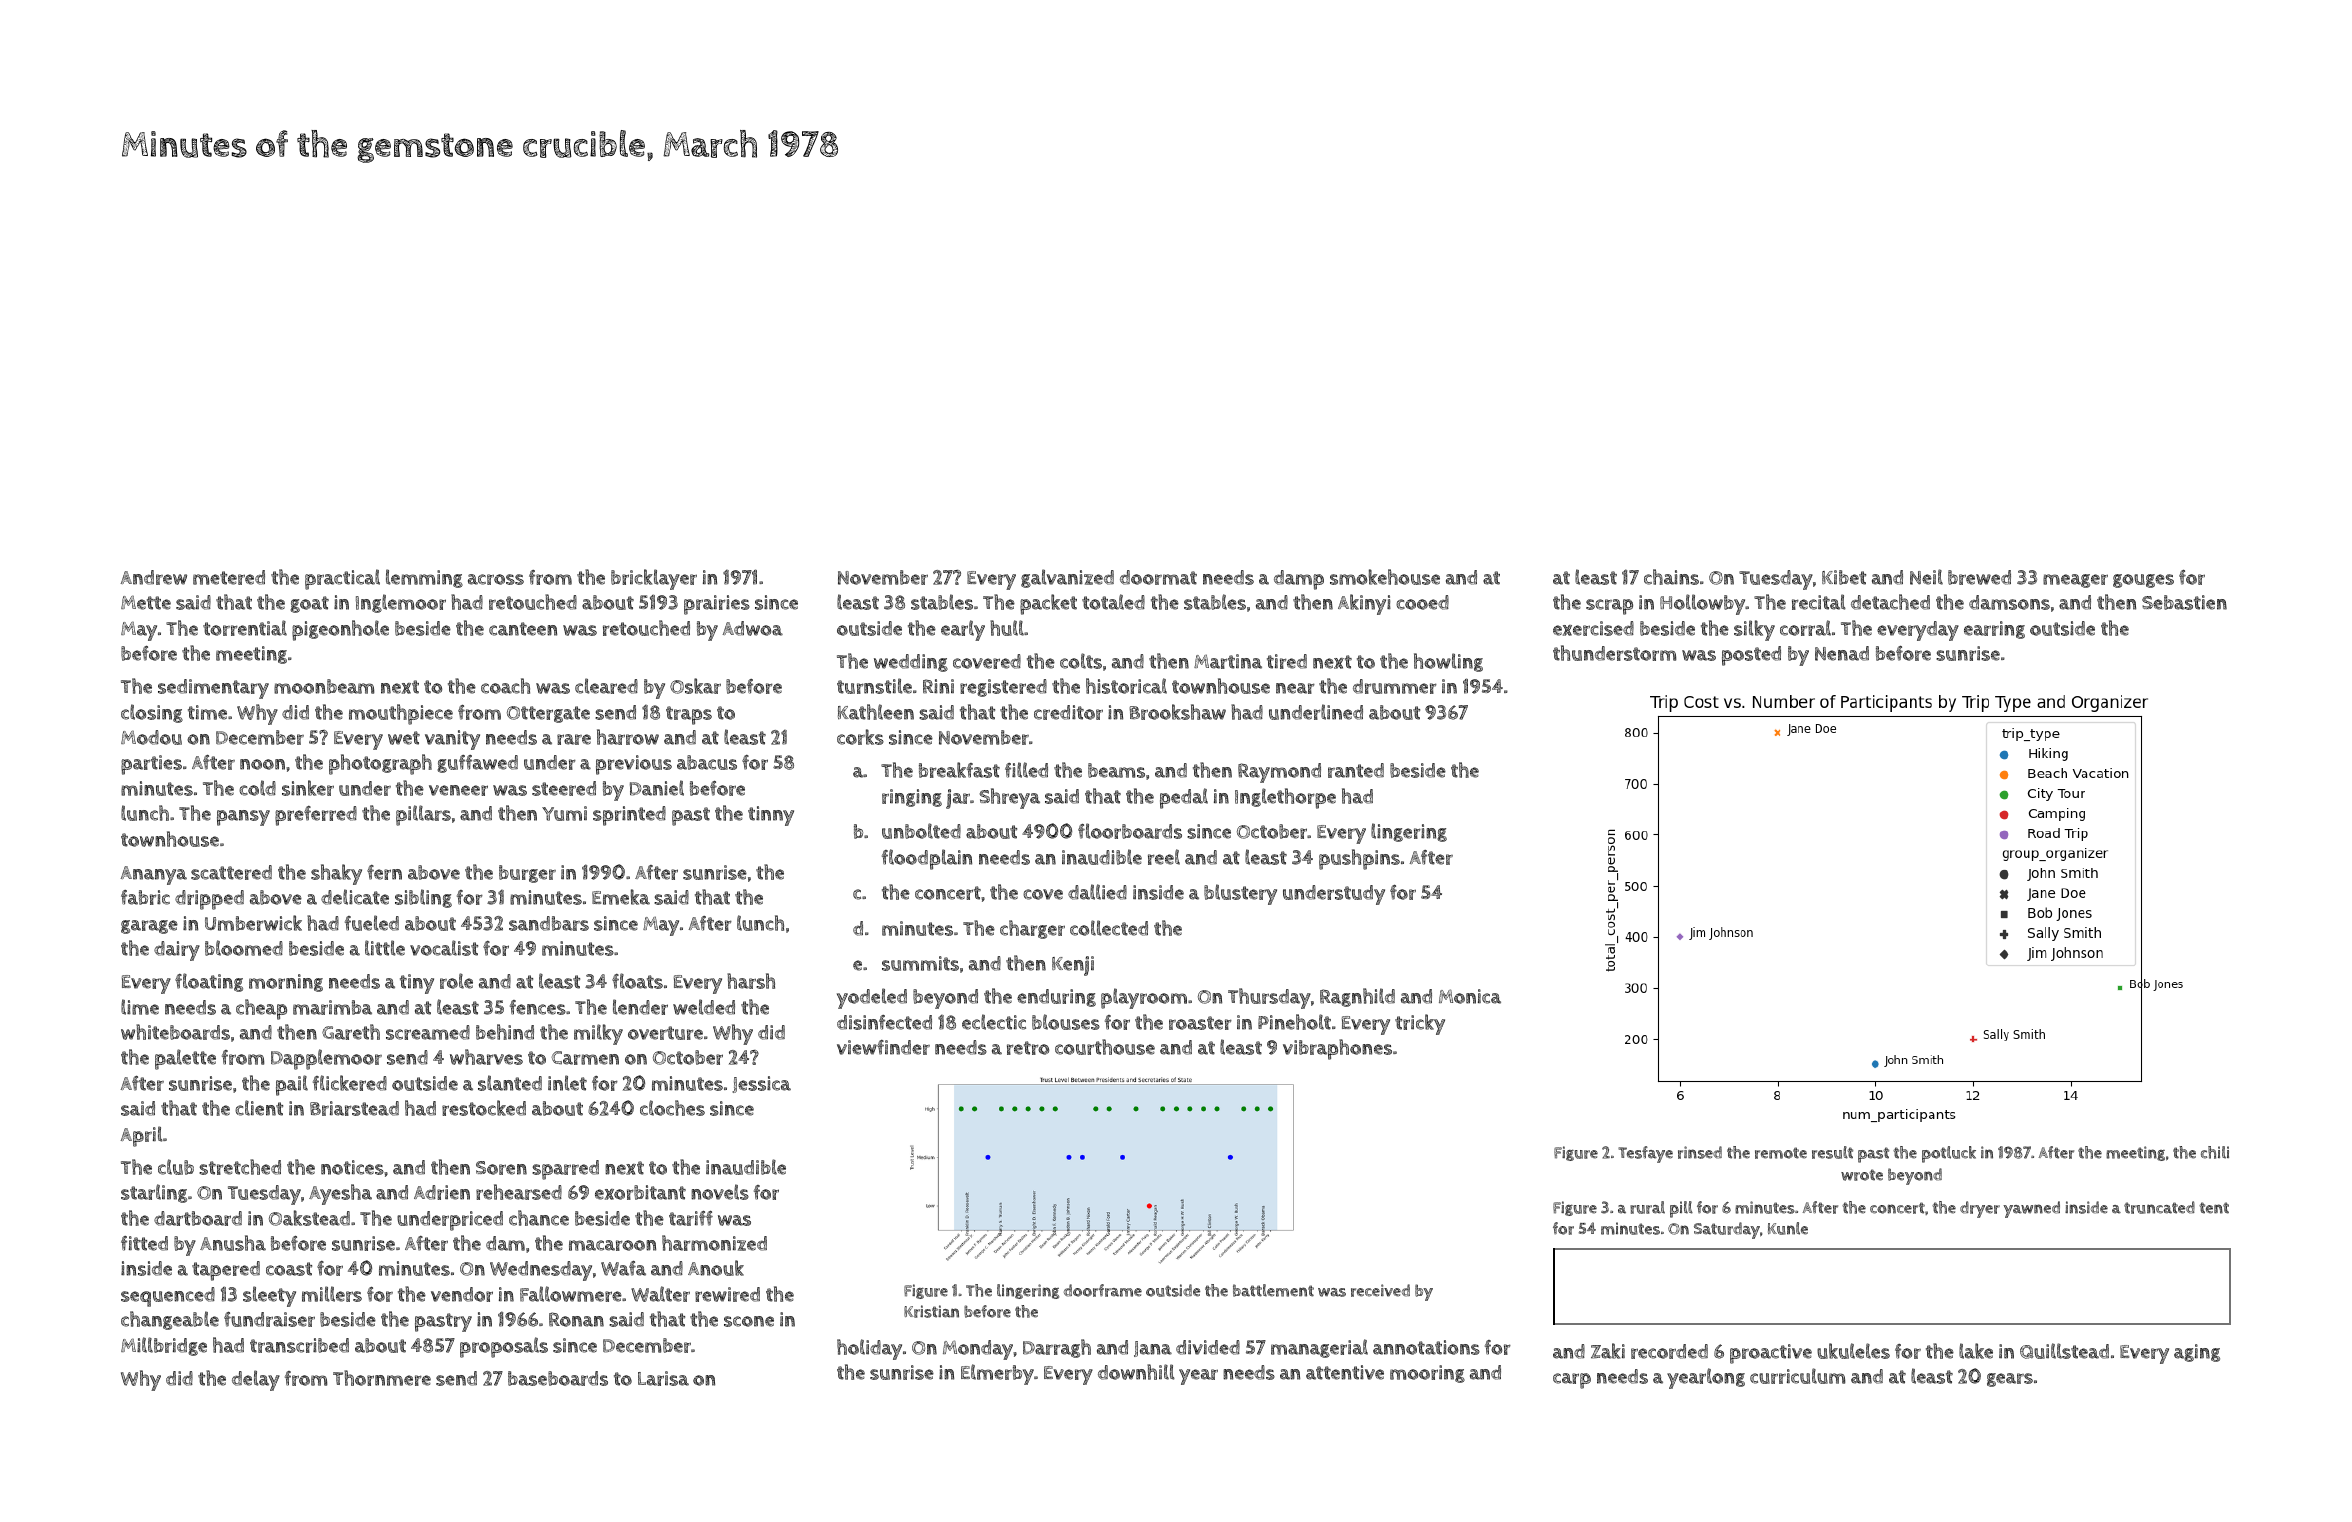 The width and height of the document is (2352, 1522). Describe the element at coordinates (1032, 929) in the document. I see `charger` at that location.
